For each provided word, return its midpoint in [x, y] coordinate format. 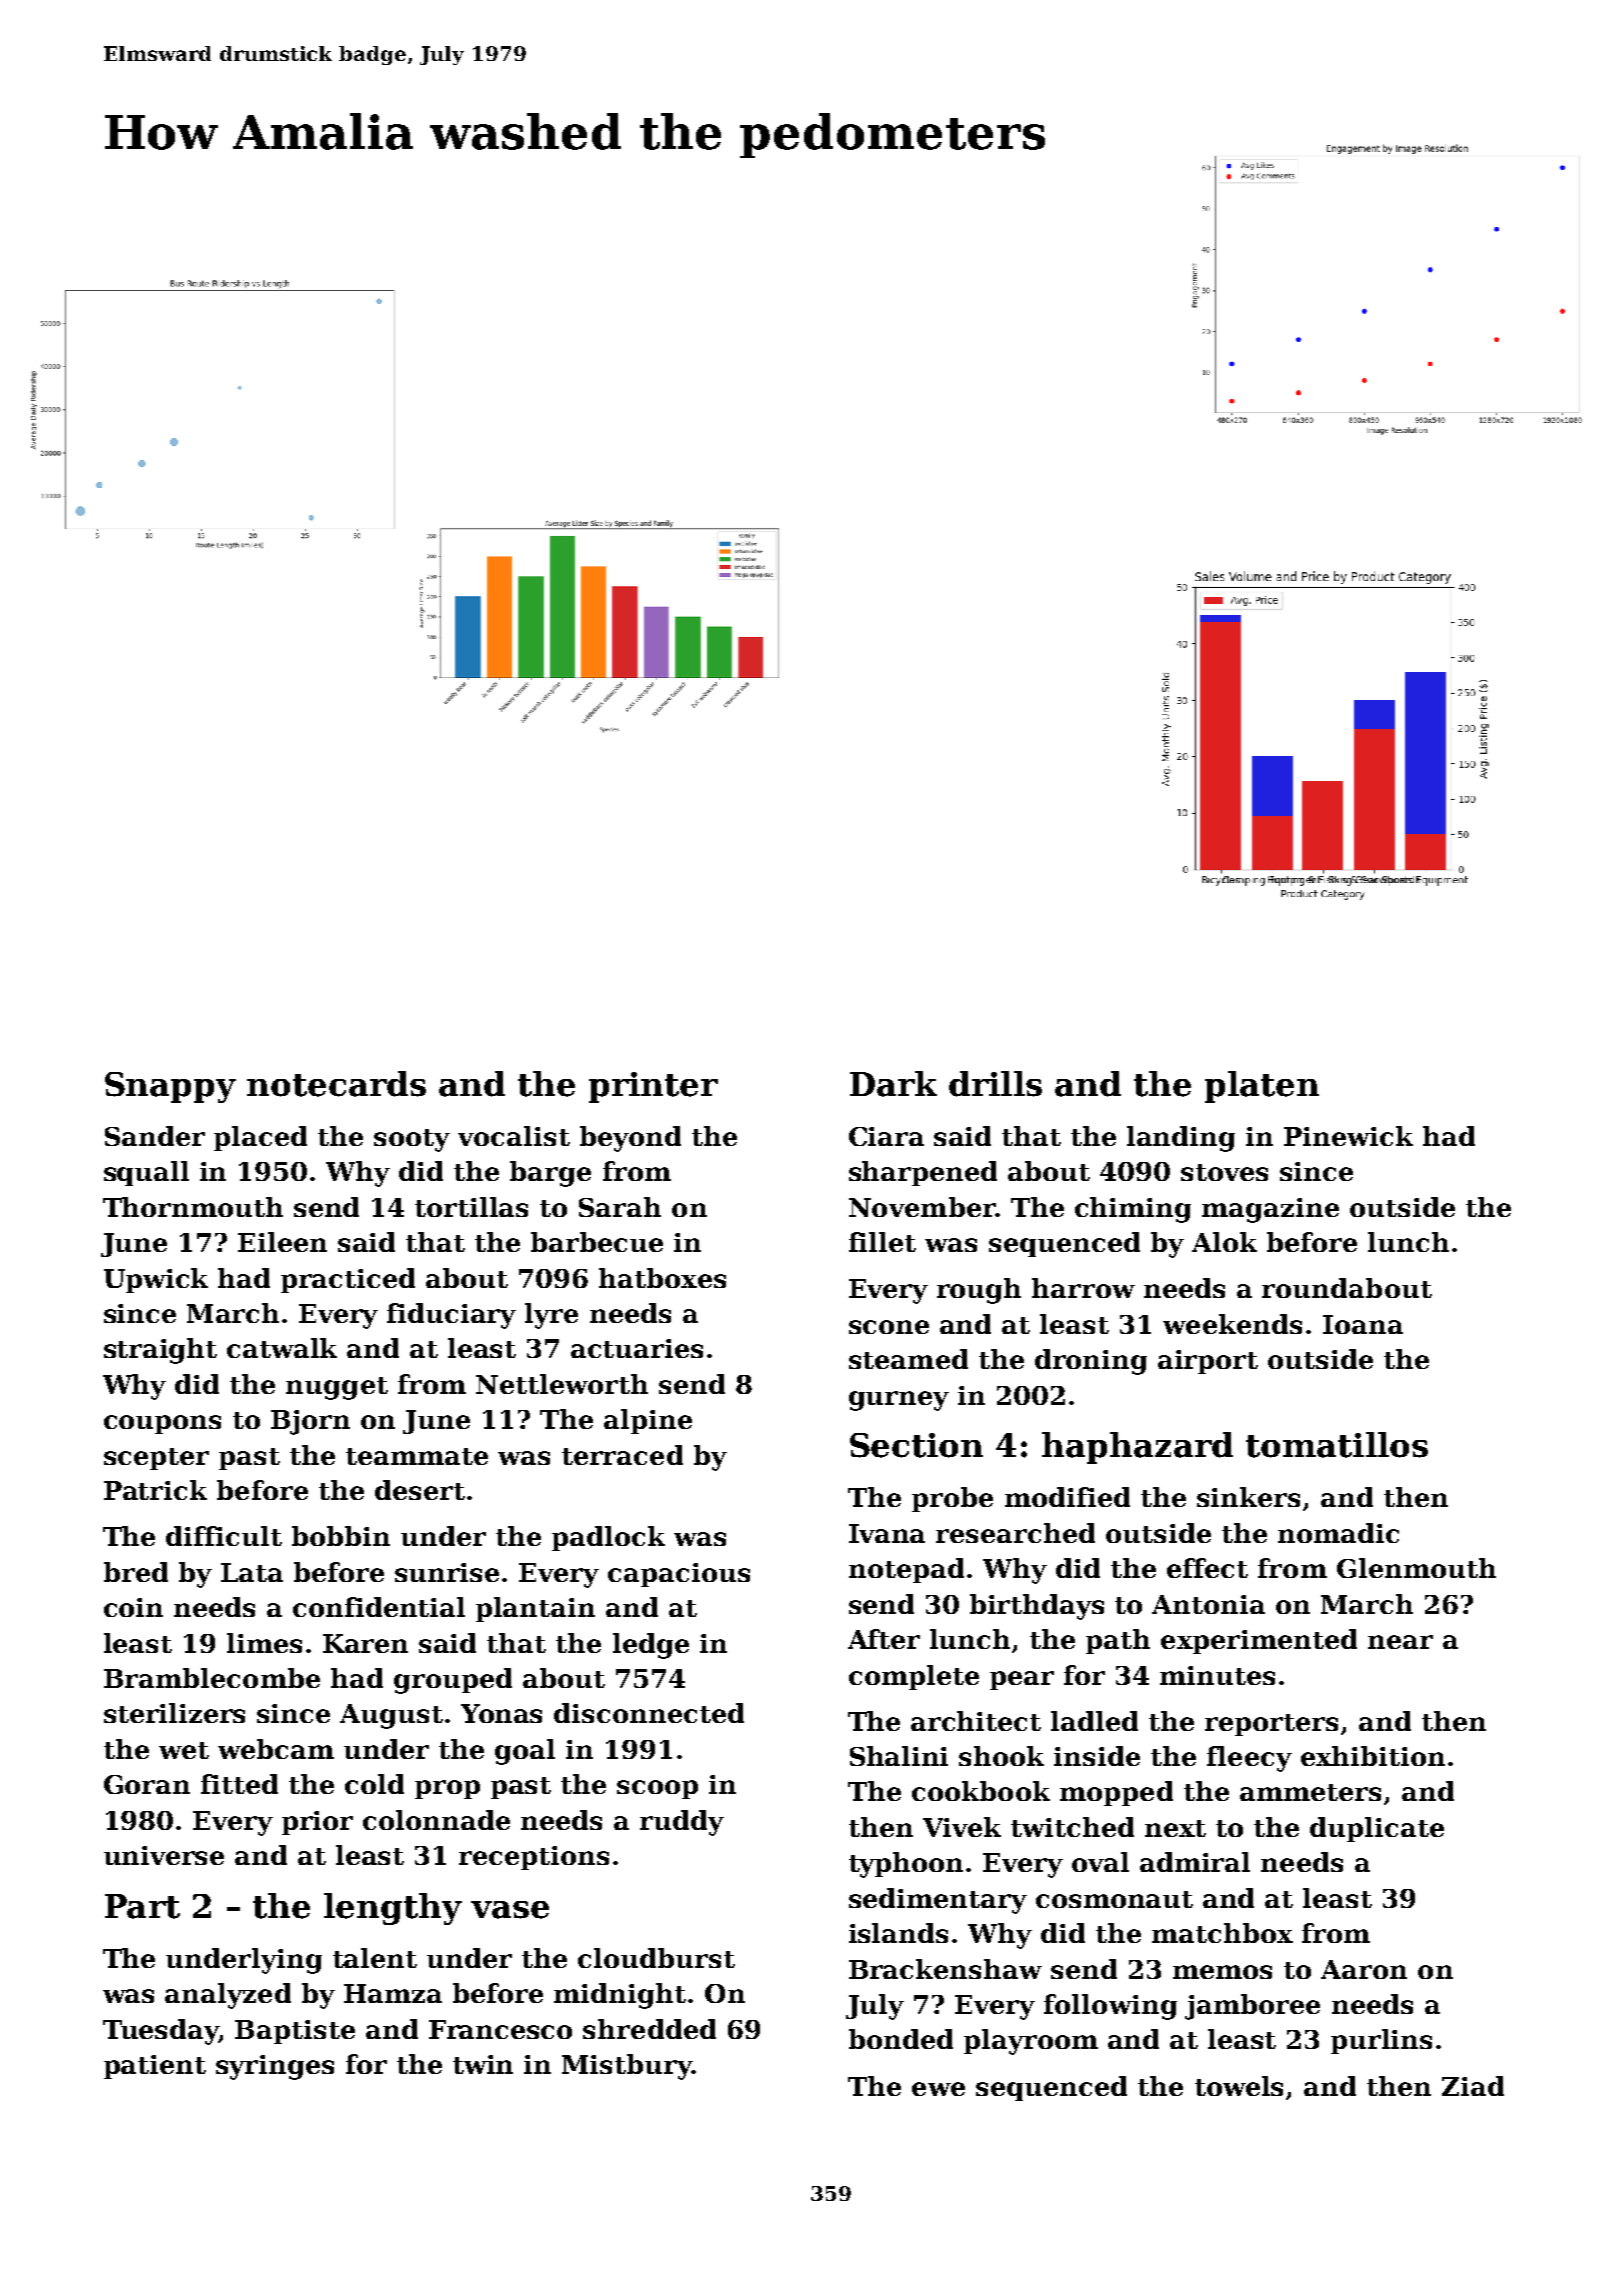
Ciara [886, 1136]
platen [1262, 1087]
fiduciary [451, 1316]
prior [317, 1823]
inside [1097, 1756]
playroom [1031, 2042]
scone [889, 1327]
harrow [1083, 1288]
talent [375, 1958]
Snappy [170, 1087]
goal [525, 1752]
